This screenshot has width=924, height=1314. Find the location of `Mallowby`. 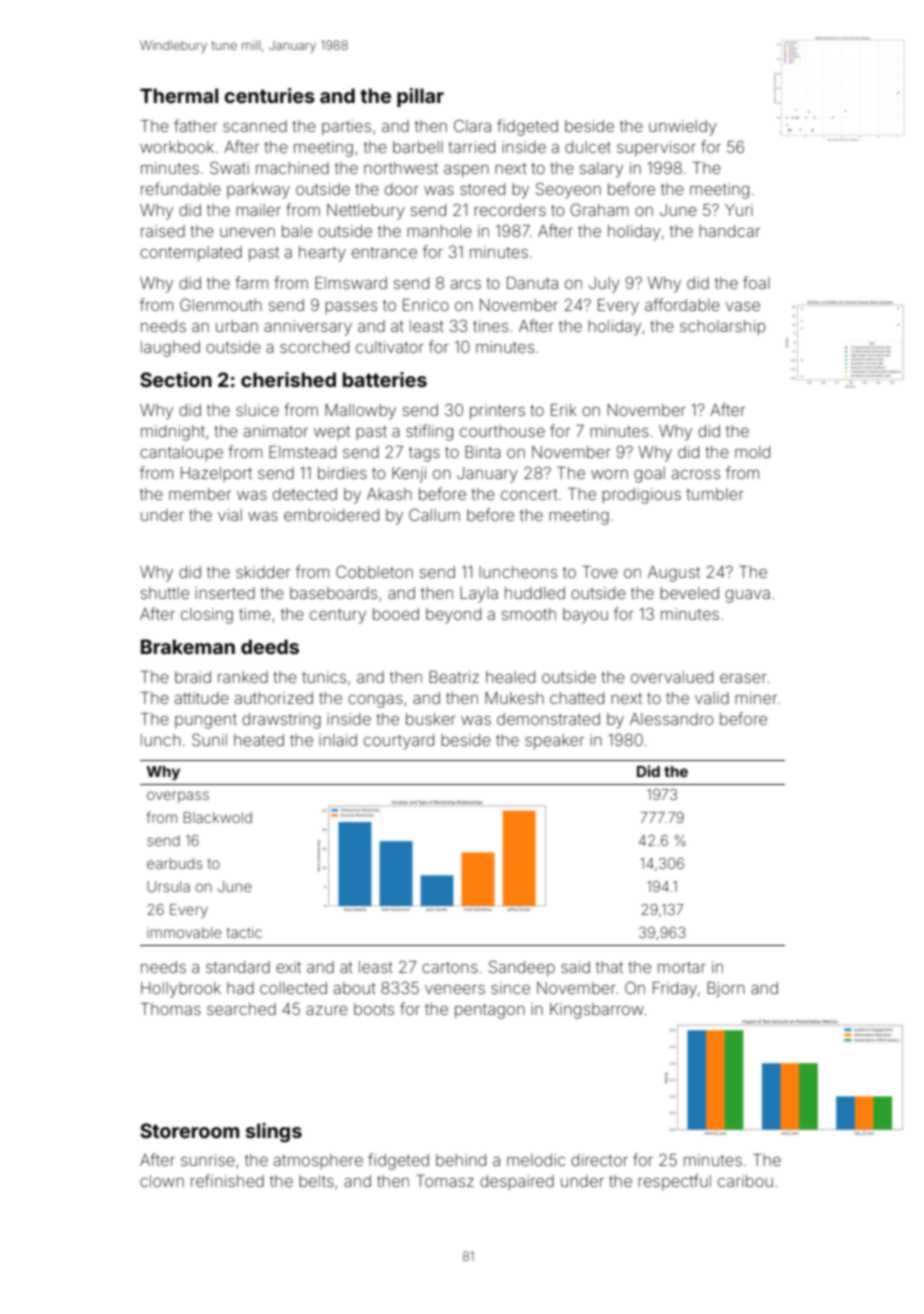

Mallowby is located at coordinates (360, 412).
